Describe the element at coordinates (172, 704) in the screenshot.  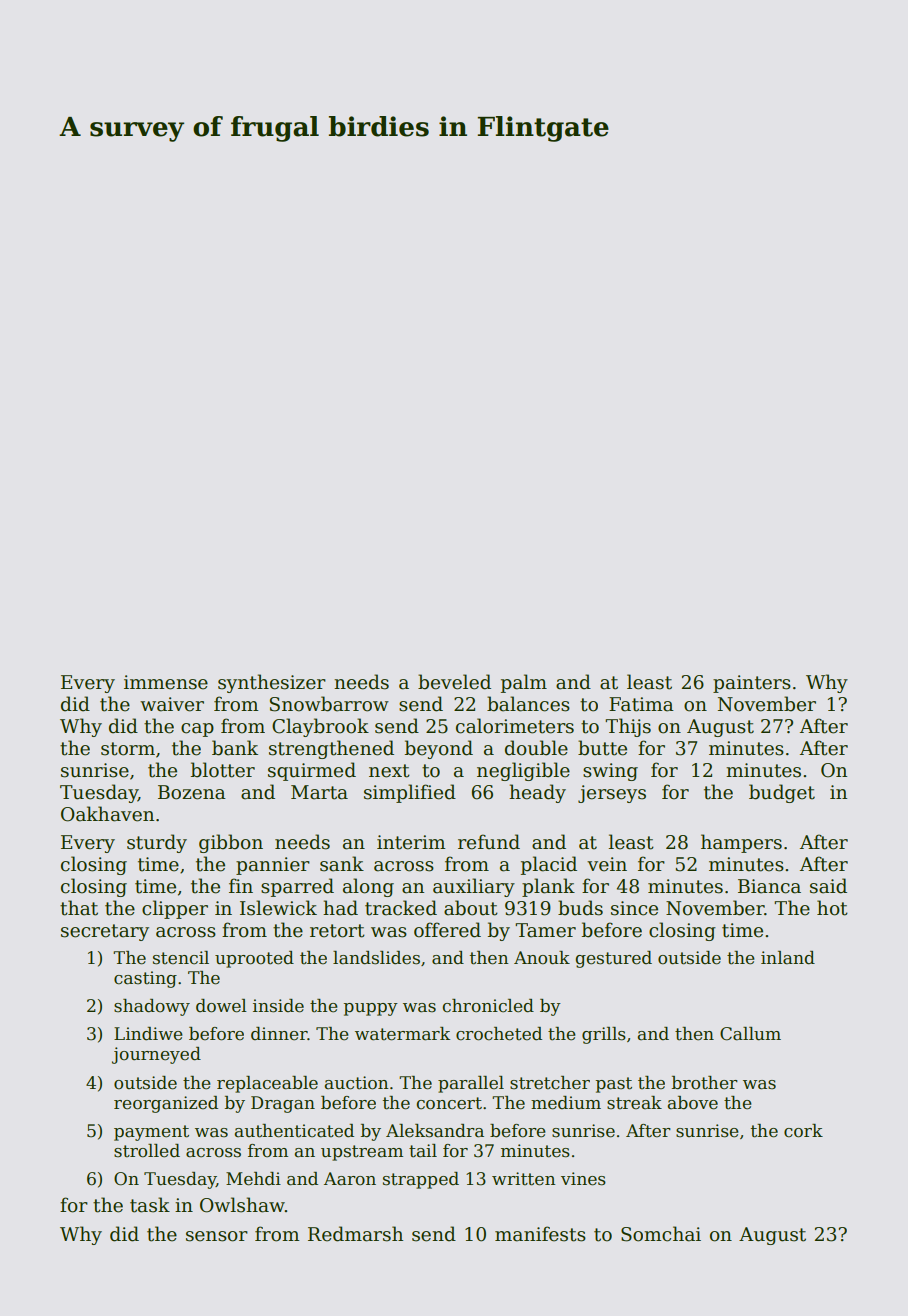
I see `waiver` at that location.
